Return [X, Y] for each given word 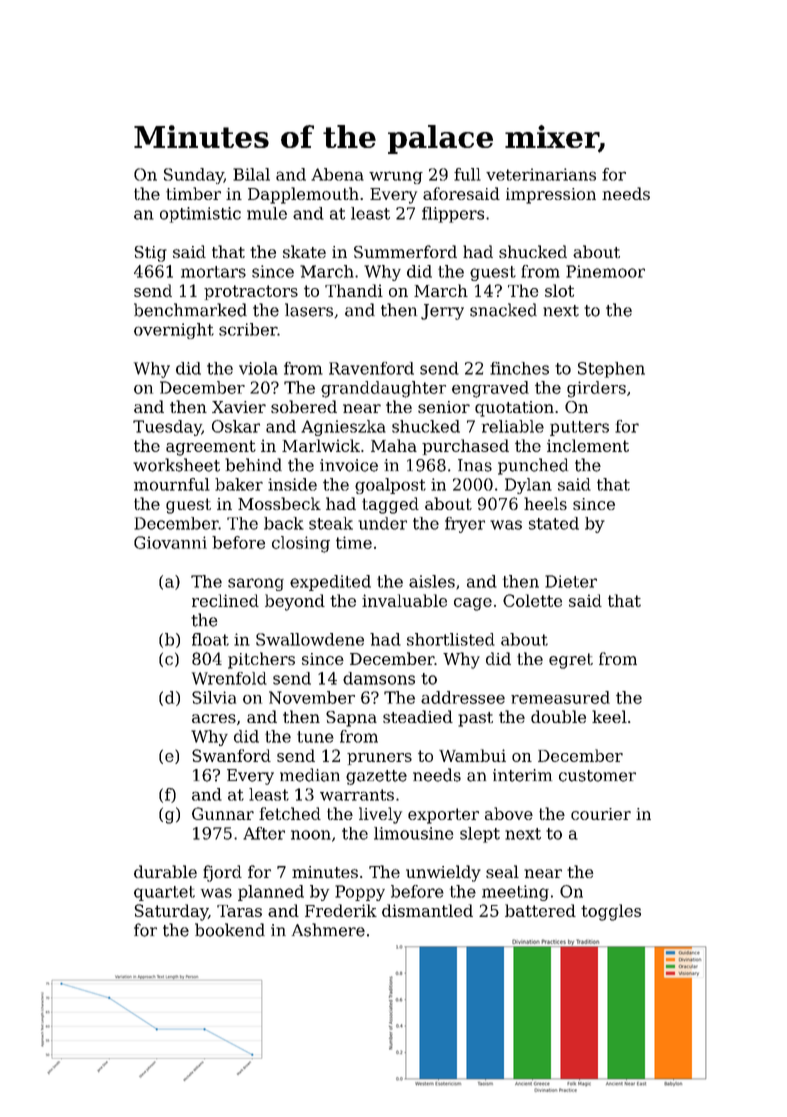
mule [267, 213]
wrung [396, 177]
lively [380, 815]
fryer [465, 525]
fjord [222, 873]
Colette [532, 600]
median [310, 775]
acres [214, 718]
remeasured [560, 697]
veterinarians [541, 174]
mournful [172, 484]
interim [522, 775]
